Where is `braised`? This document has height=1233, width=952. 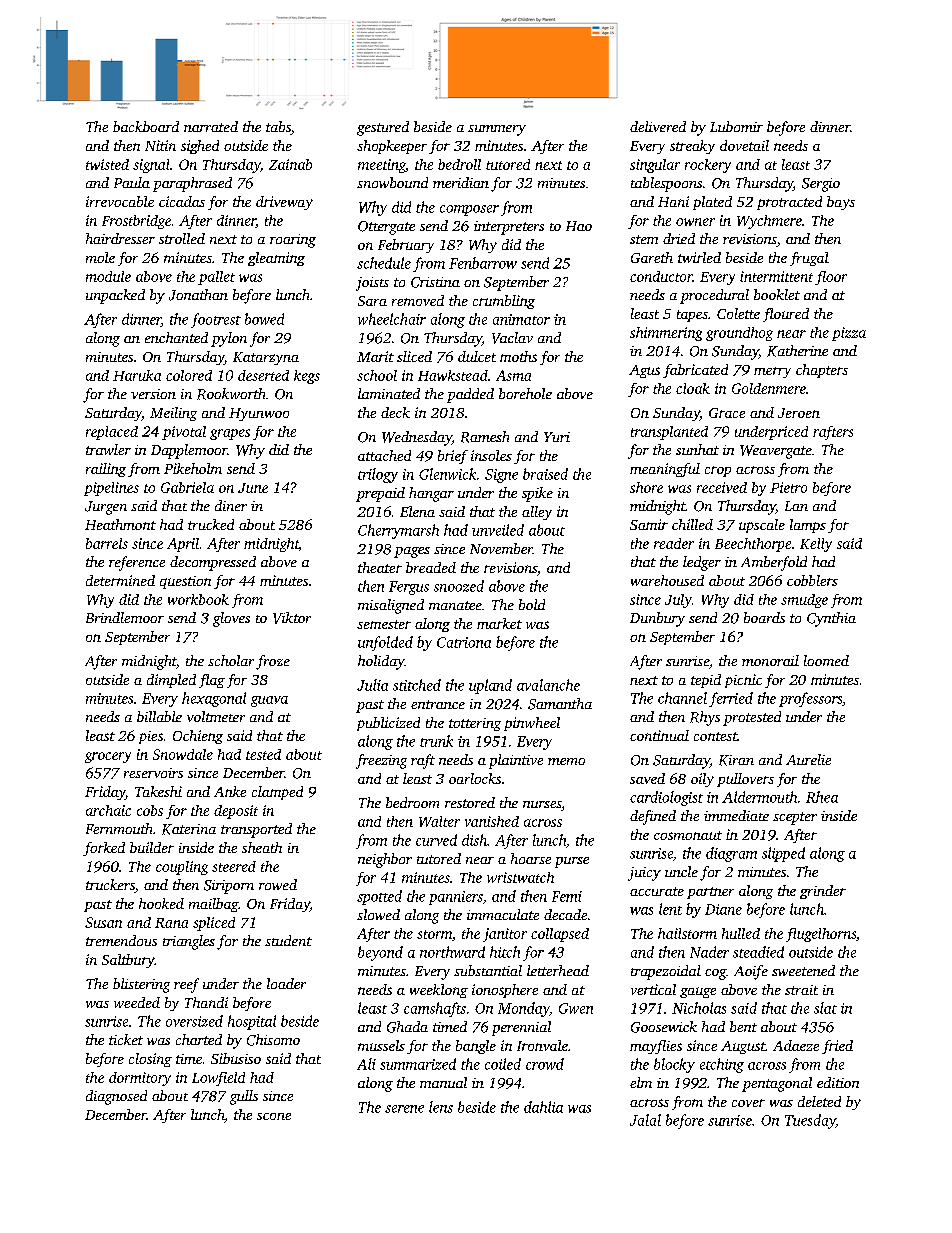
braised is located at coordinates (545, 474).
